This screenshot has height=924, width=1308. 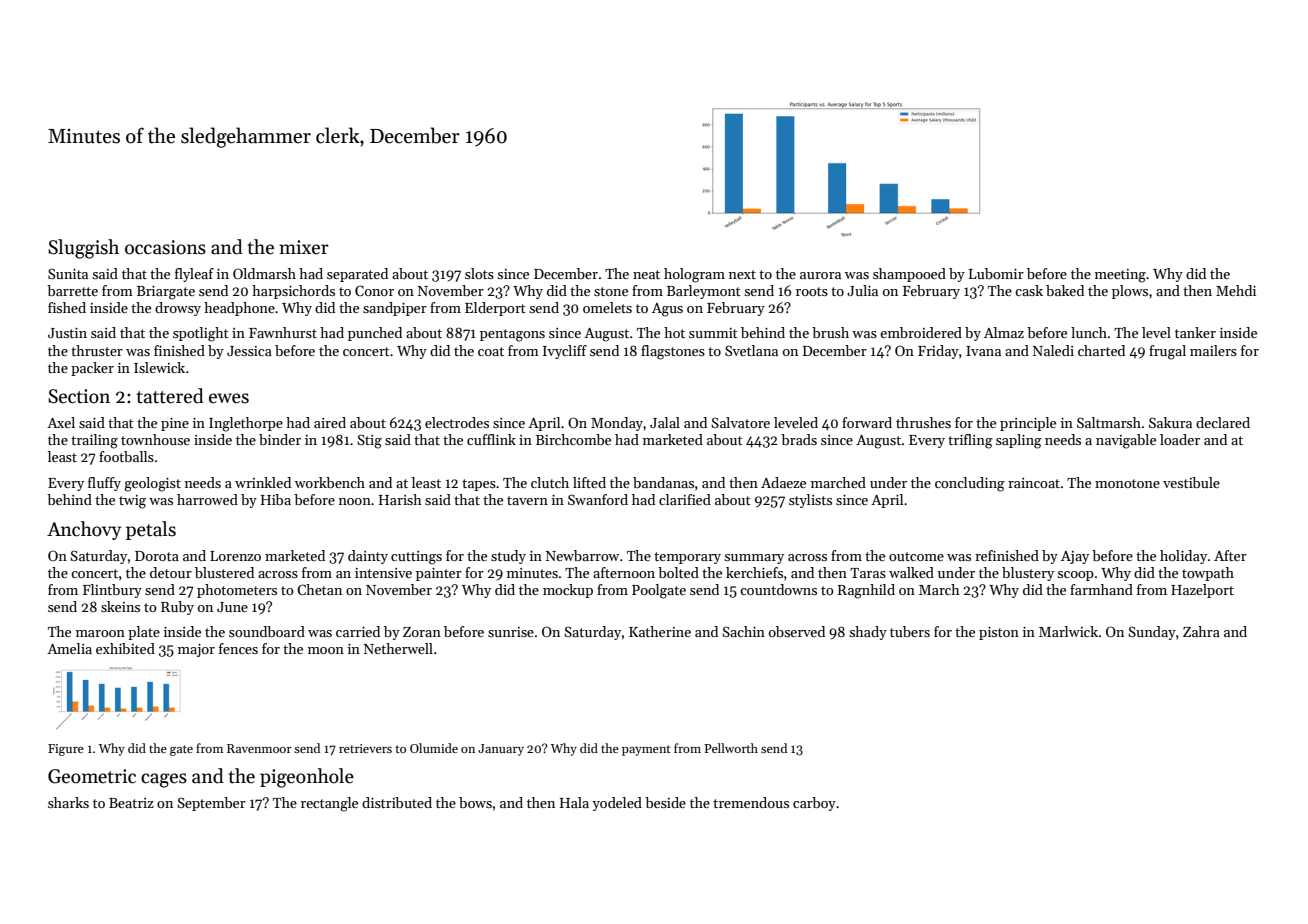 I want to click on payment, so click(x=646, y=750).
